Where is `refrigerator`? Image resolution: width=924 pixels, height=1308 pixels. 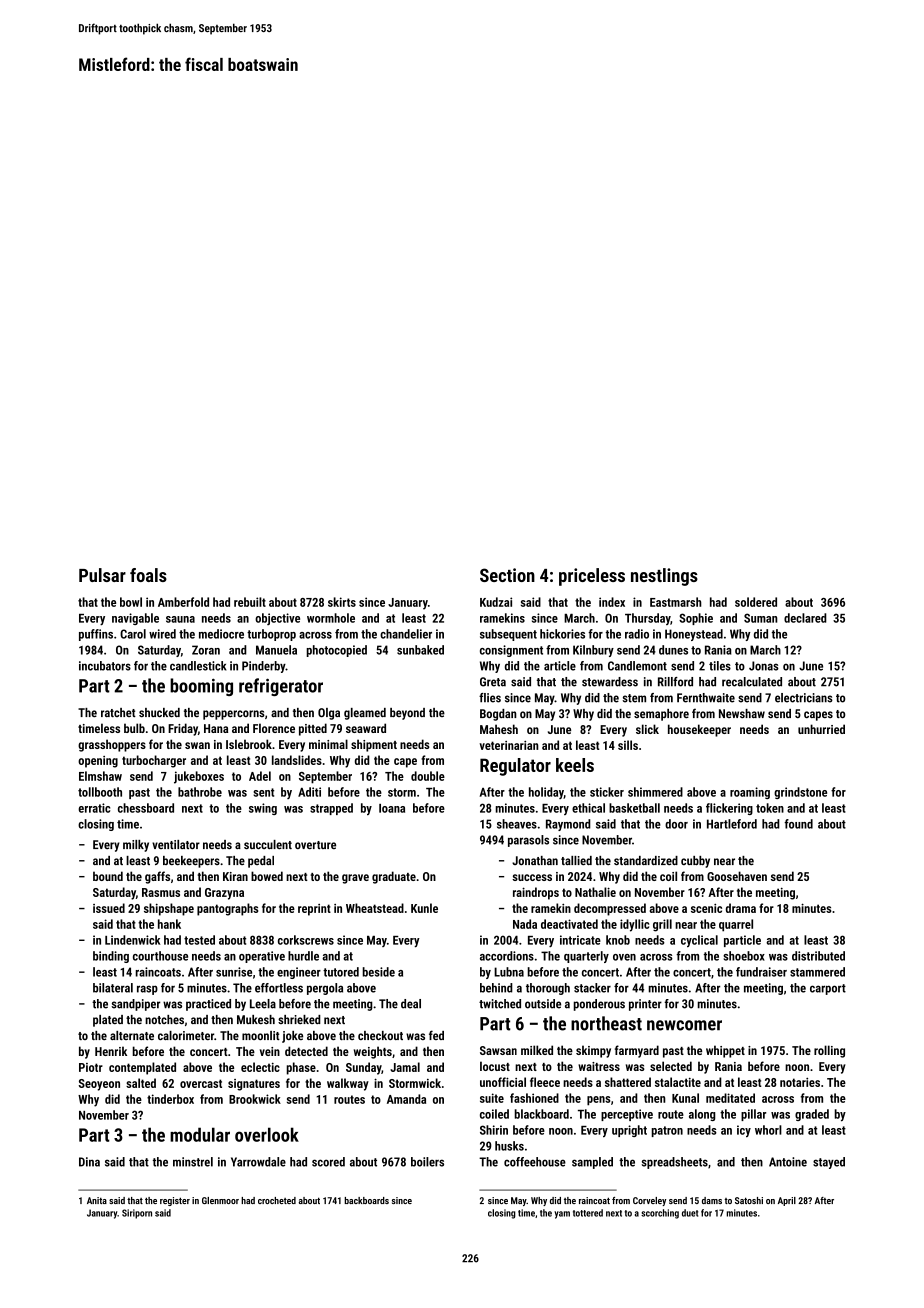 refrigerator is located at coordinates (281, 687).
